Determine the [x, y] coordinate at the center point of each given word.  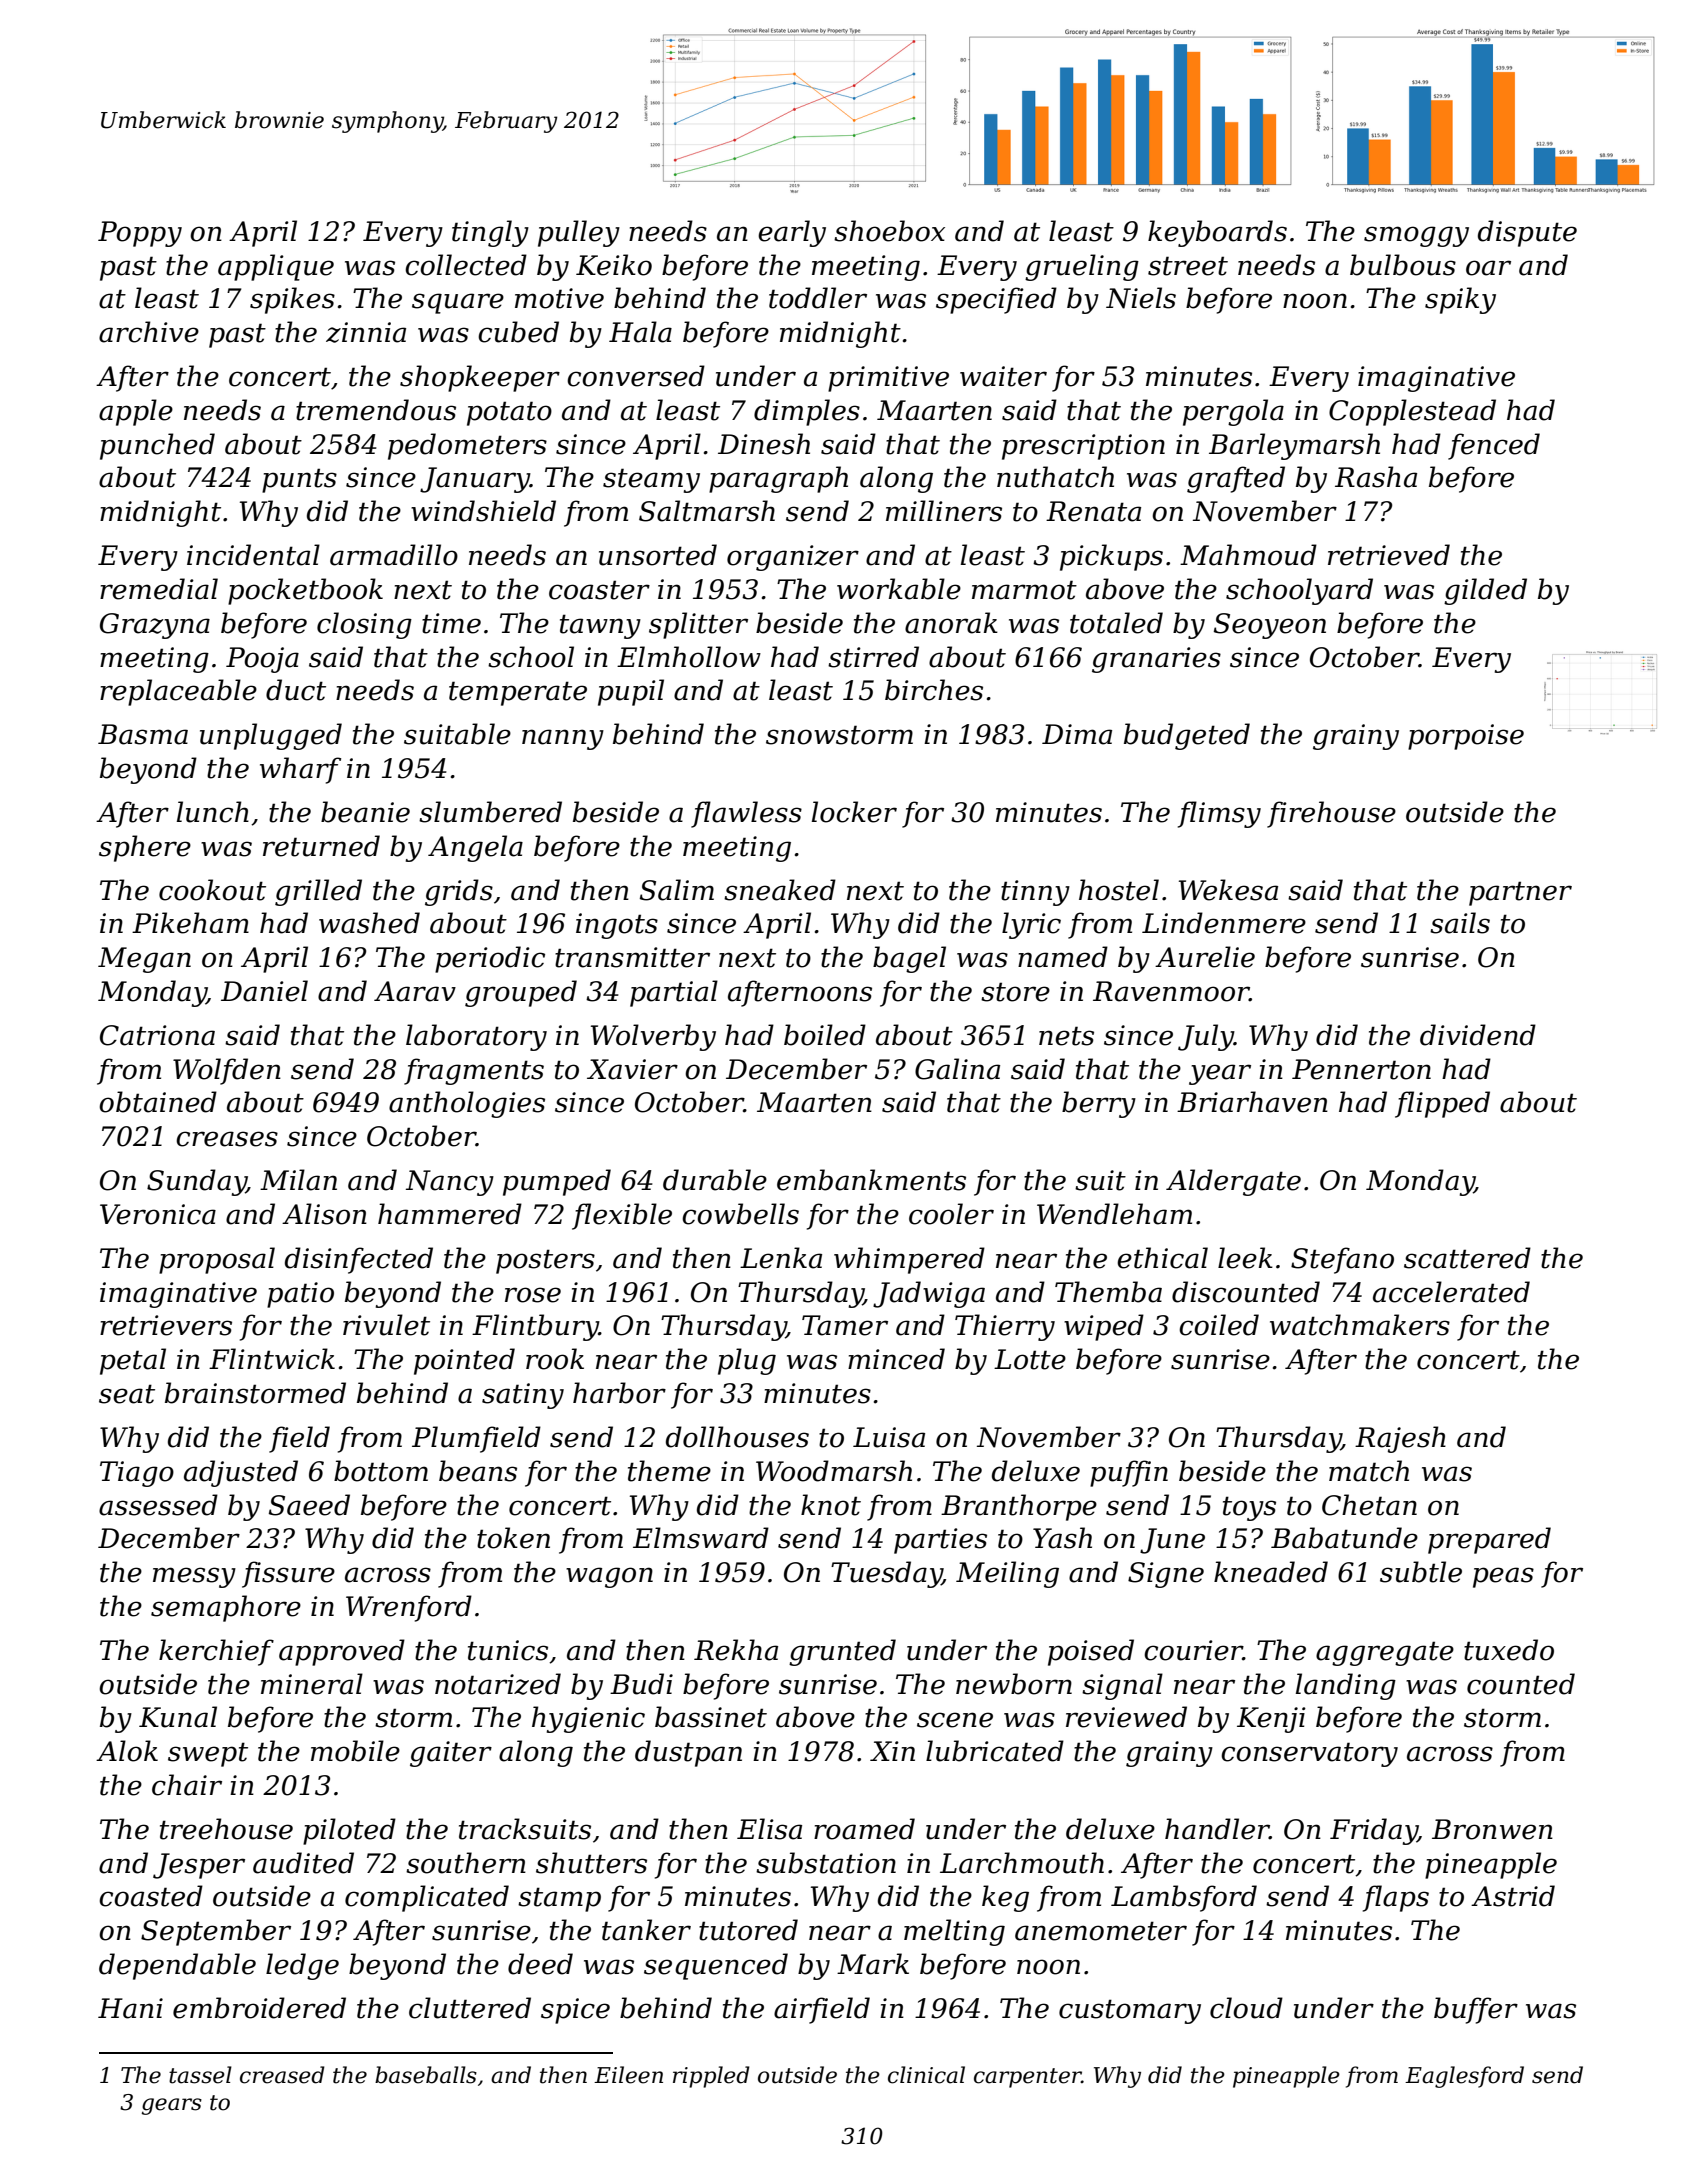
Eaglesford [1464, 2077]
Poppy [140, 234]
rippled [711, 2077]
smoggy [1416, 236]
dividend [1478, 1035]
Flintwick [272, 1359]
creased [282, 2075]
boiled [825, 1035]
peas [1503, 1577]
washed [369, 923]
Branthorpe [1019, 1507]
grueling [1082, 267]
